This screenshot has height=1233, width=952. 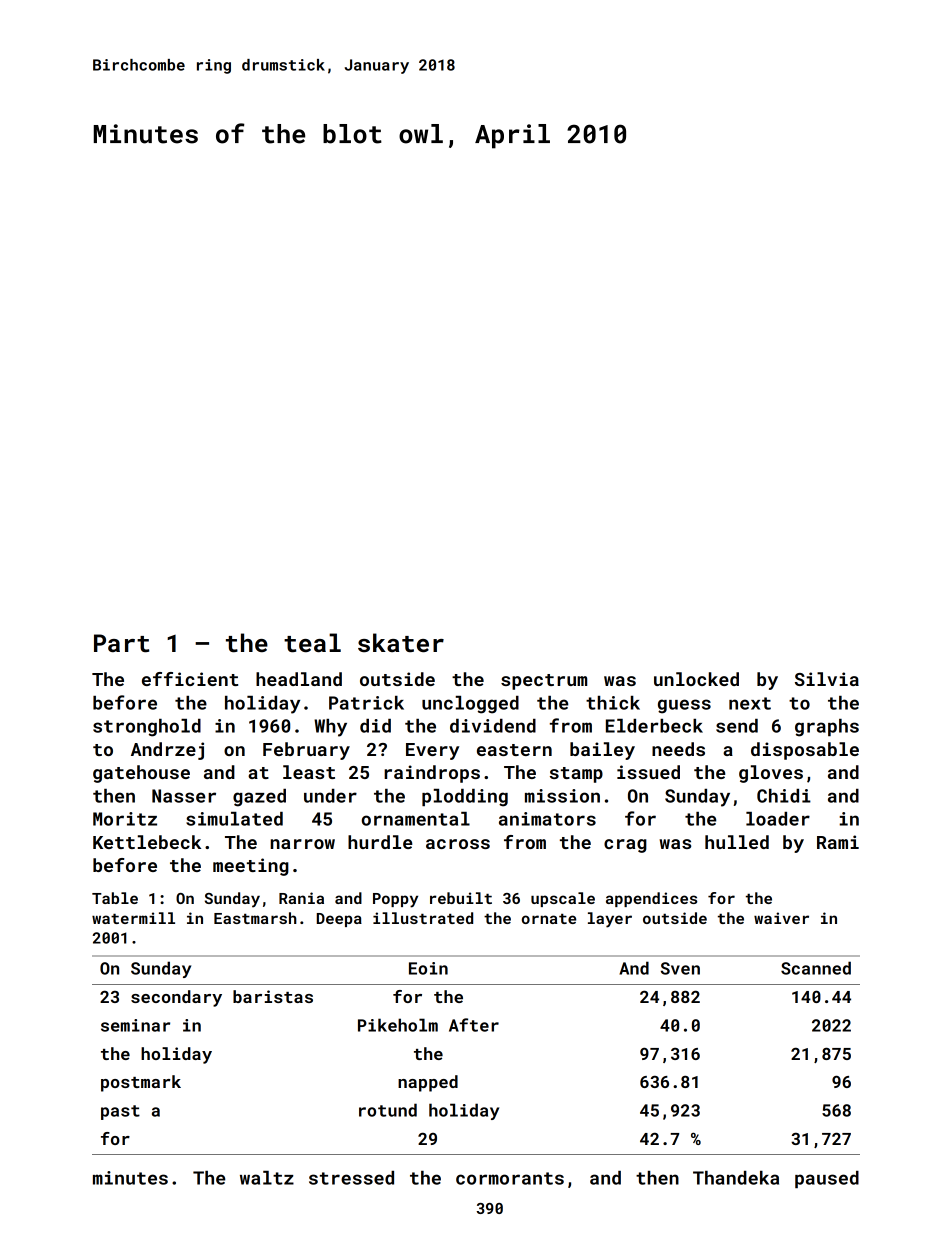 I want to click on rotund, so click(x=388, y=1110).
